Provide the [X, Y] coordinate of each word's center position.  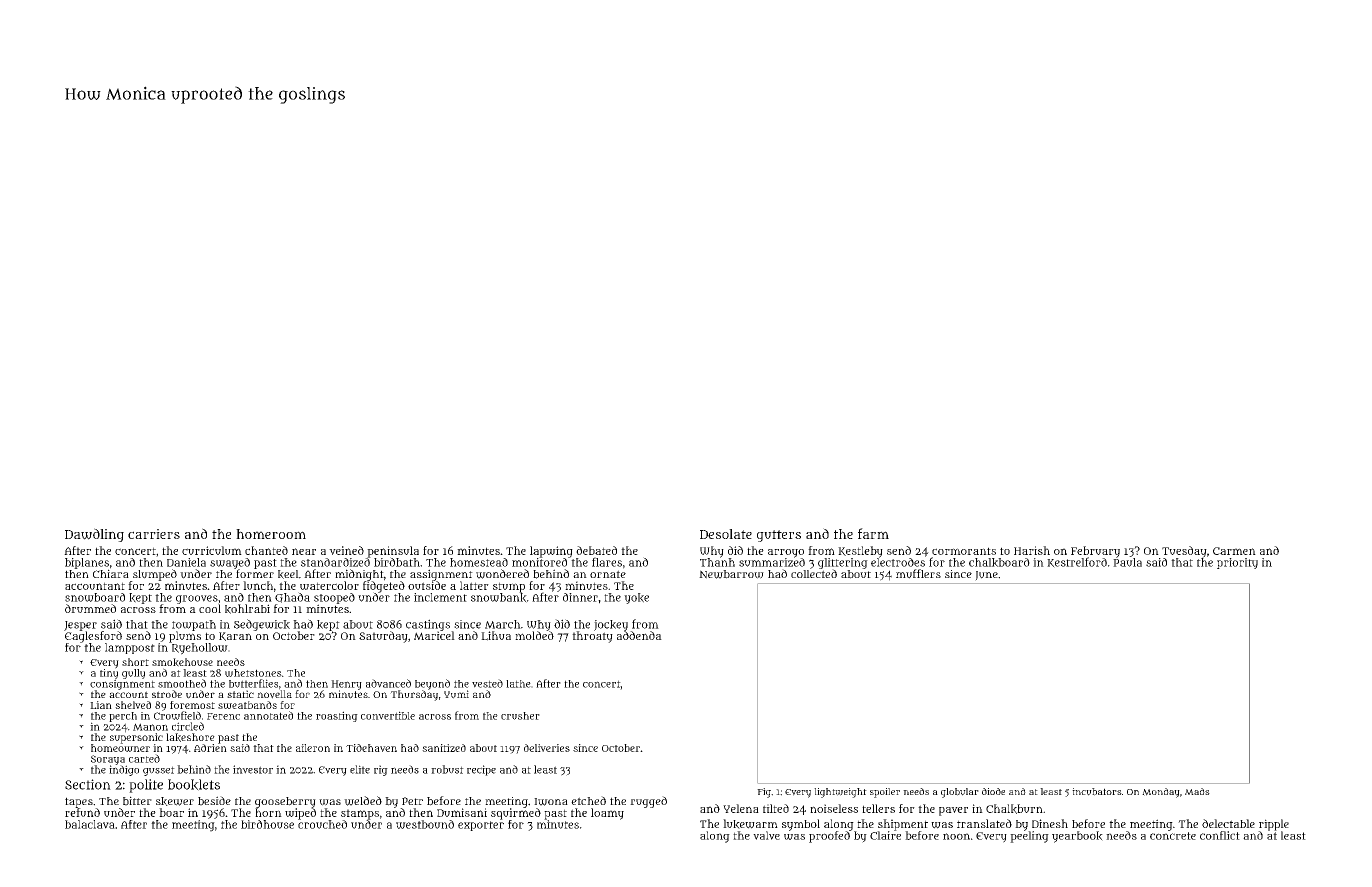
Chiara [111, 573]
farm [873, 533]
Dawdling [94, 535]
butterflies [253, 683]
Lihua [496, 636]
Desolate [726, 534]
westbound [425, 824]
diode [993, 791]
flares [607, 562]
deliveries [547, 748]
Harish [1032, 550]
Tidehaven [371, 748]
